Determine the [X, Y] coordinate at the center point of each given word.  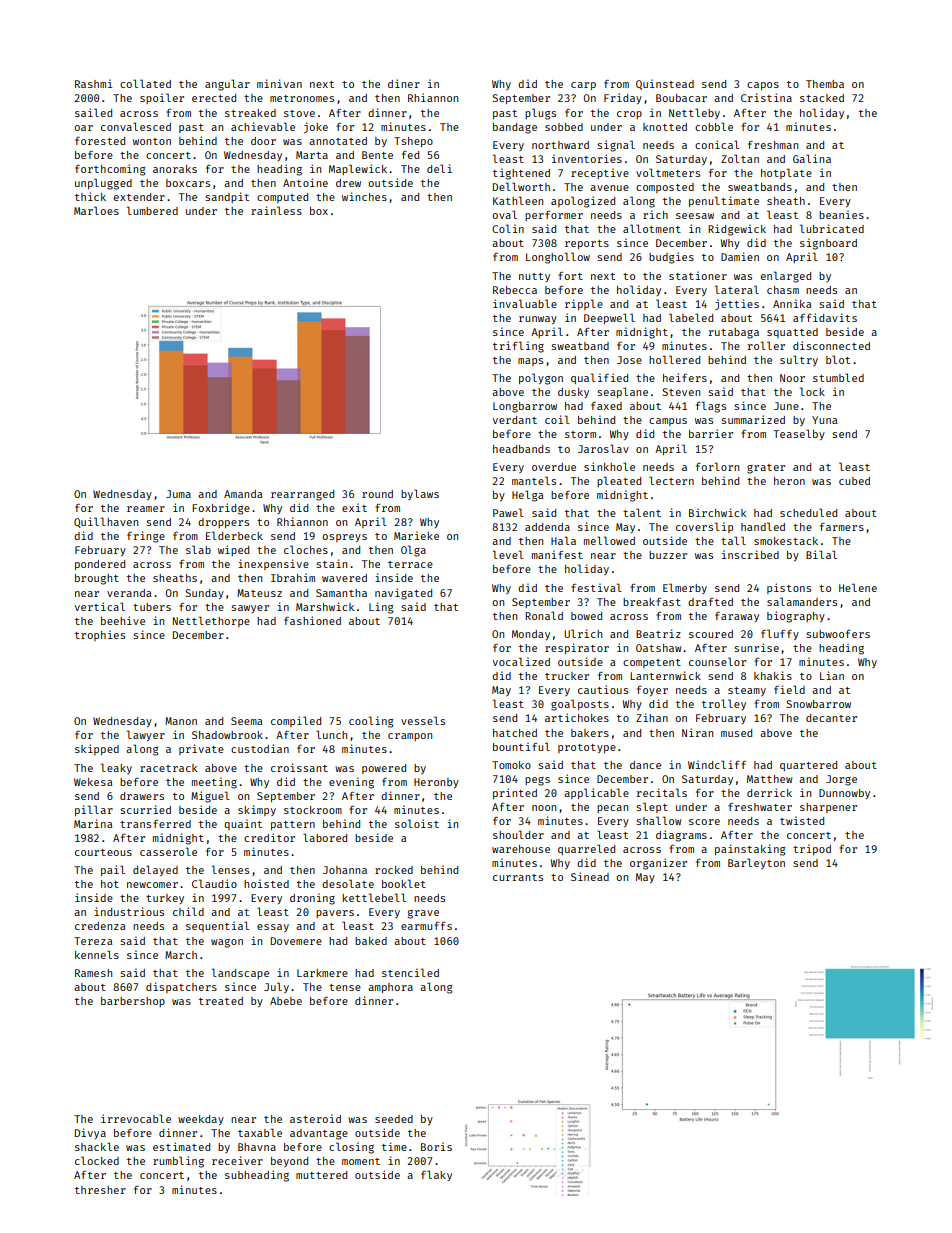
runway [538, 320]
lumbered [152, 210]
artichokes [577, 717]
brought [97, 579]
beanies [841, 214]
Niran [697, 732]
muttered [321, 1175]
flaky [436, 1175]
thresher [100, 1190]
